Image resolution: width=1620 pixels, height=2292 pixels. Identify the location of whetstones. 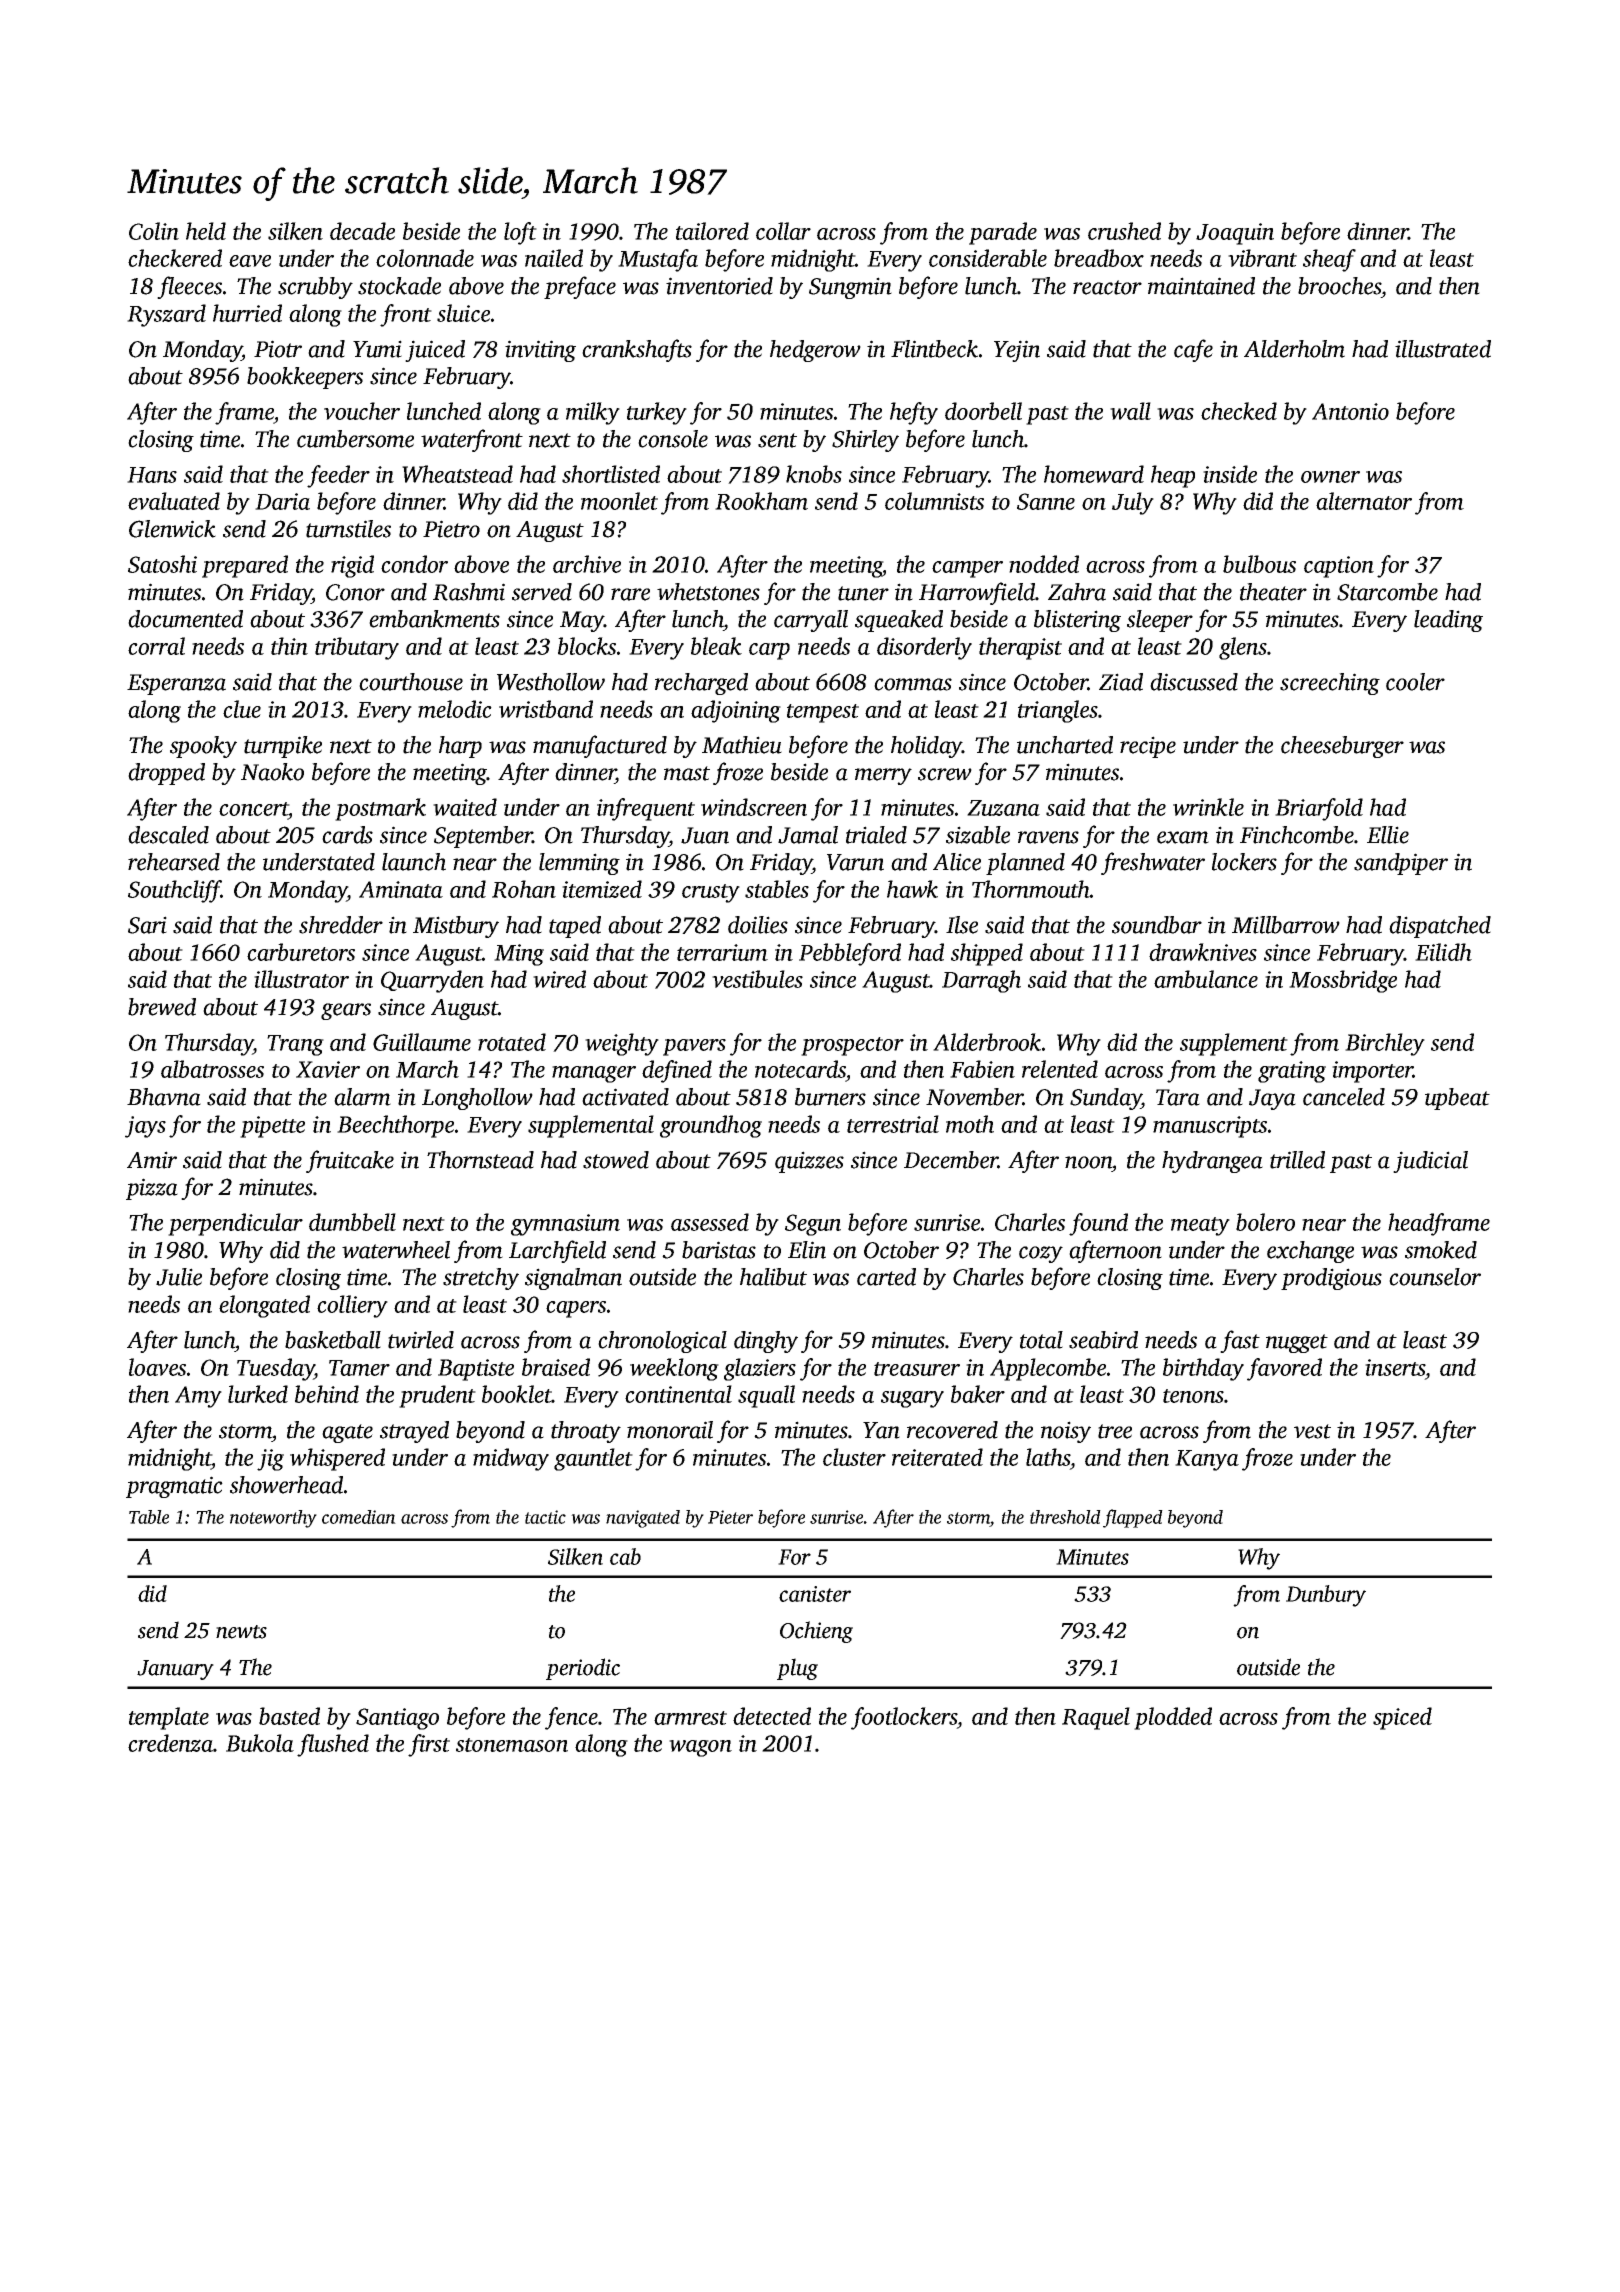
(708, 592).
